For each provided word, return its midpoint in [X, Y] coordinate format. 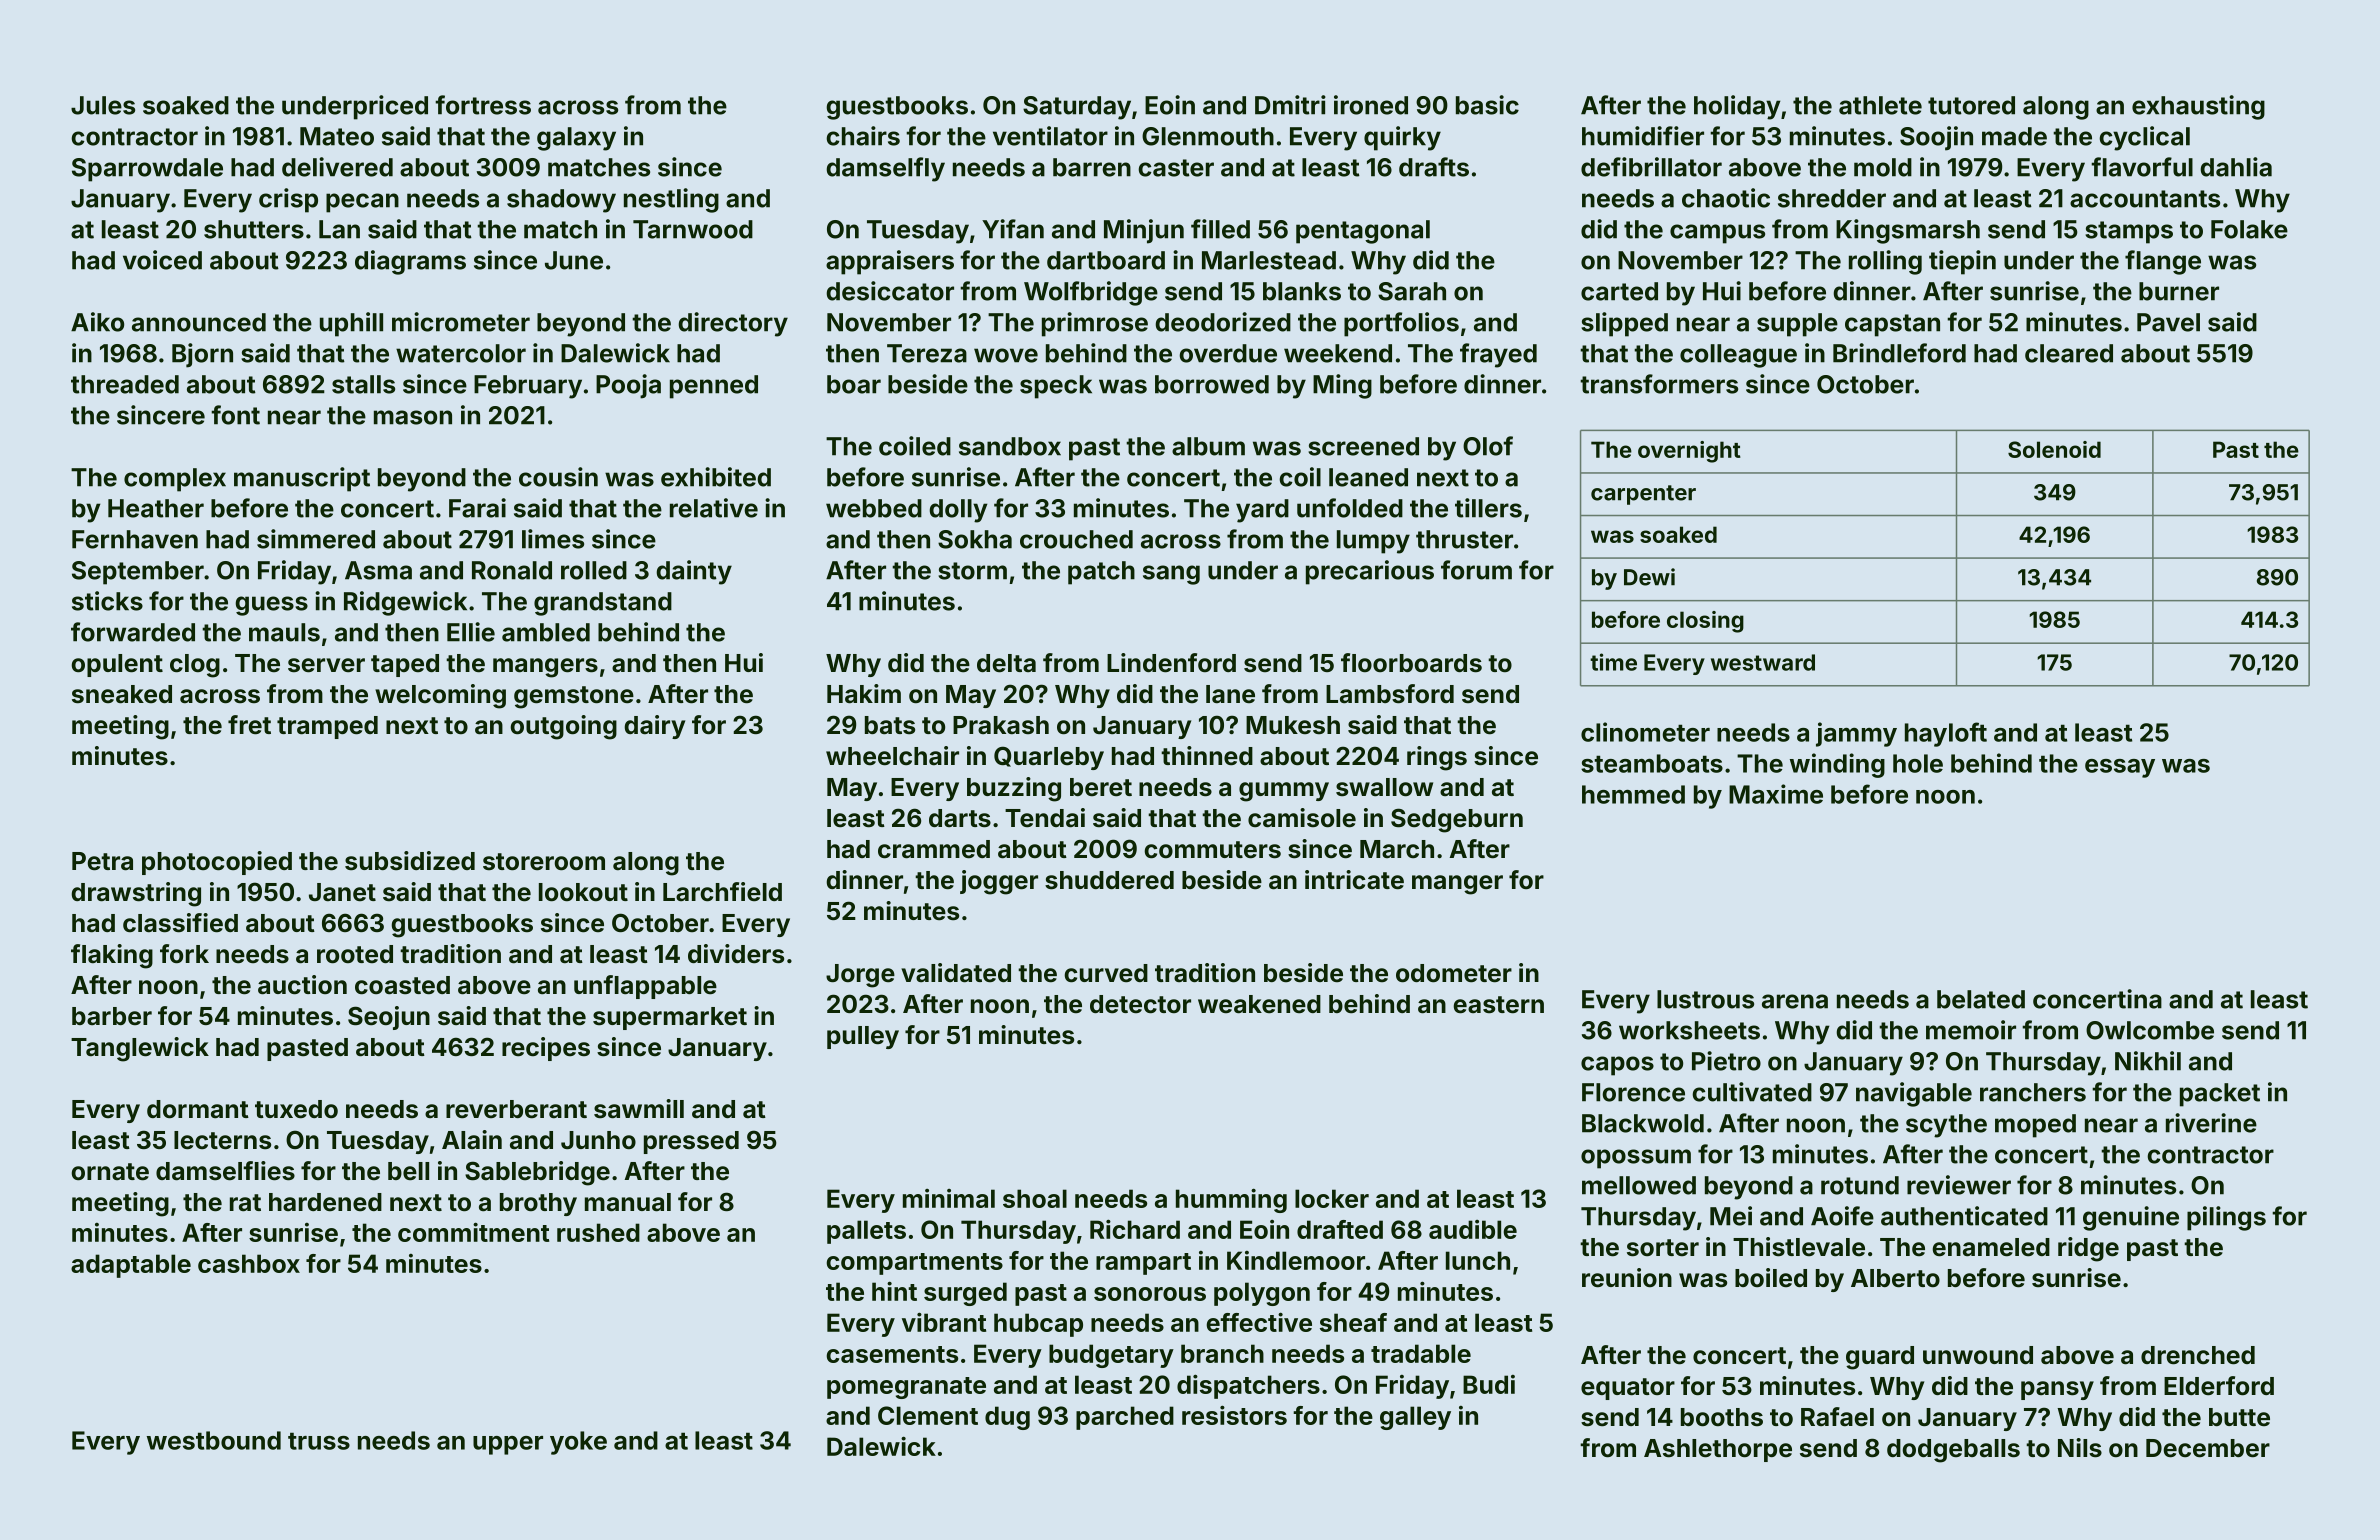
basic [1487, 105]
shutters [254, 229]
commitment [473, 1232]
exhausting [2198, 107]
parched [1125, 1418]
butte [2239, 1417]
